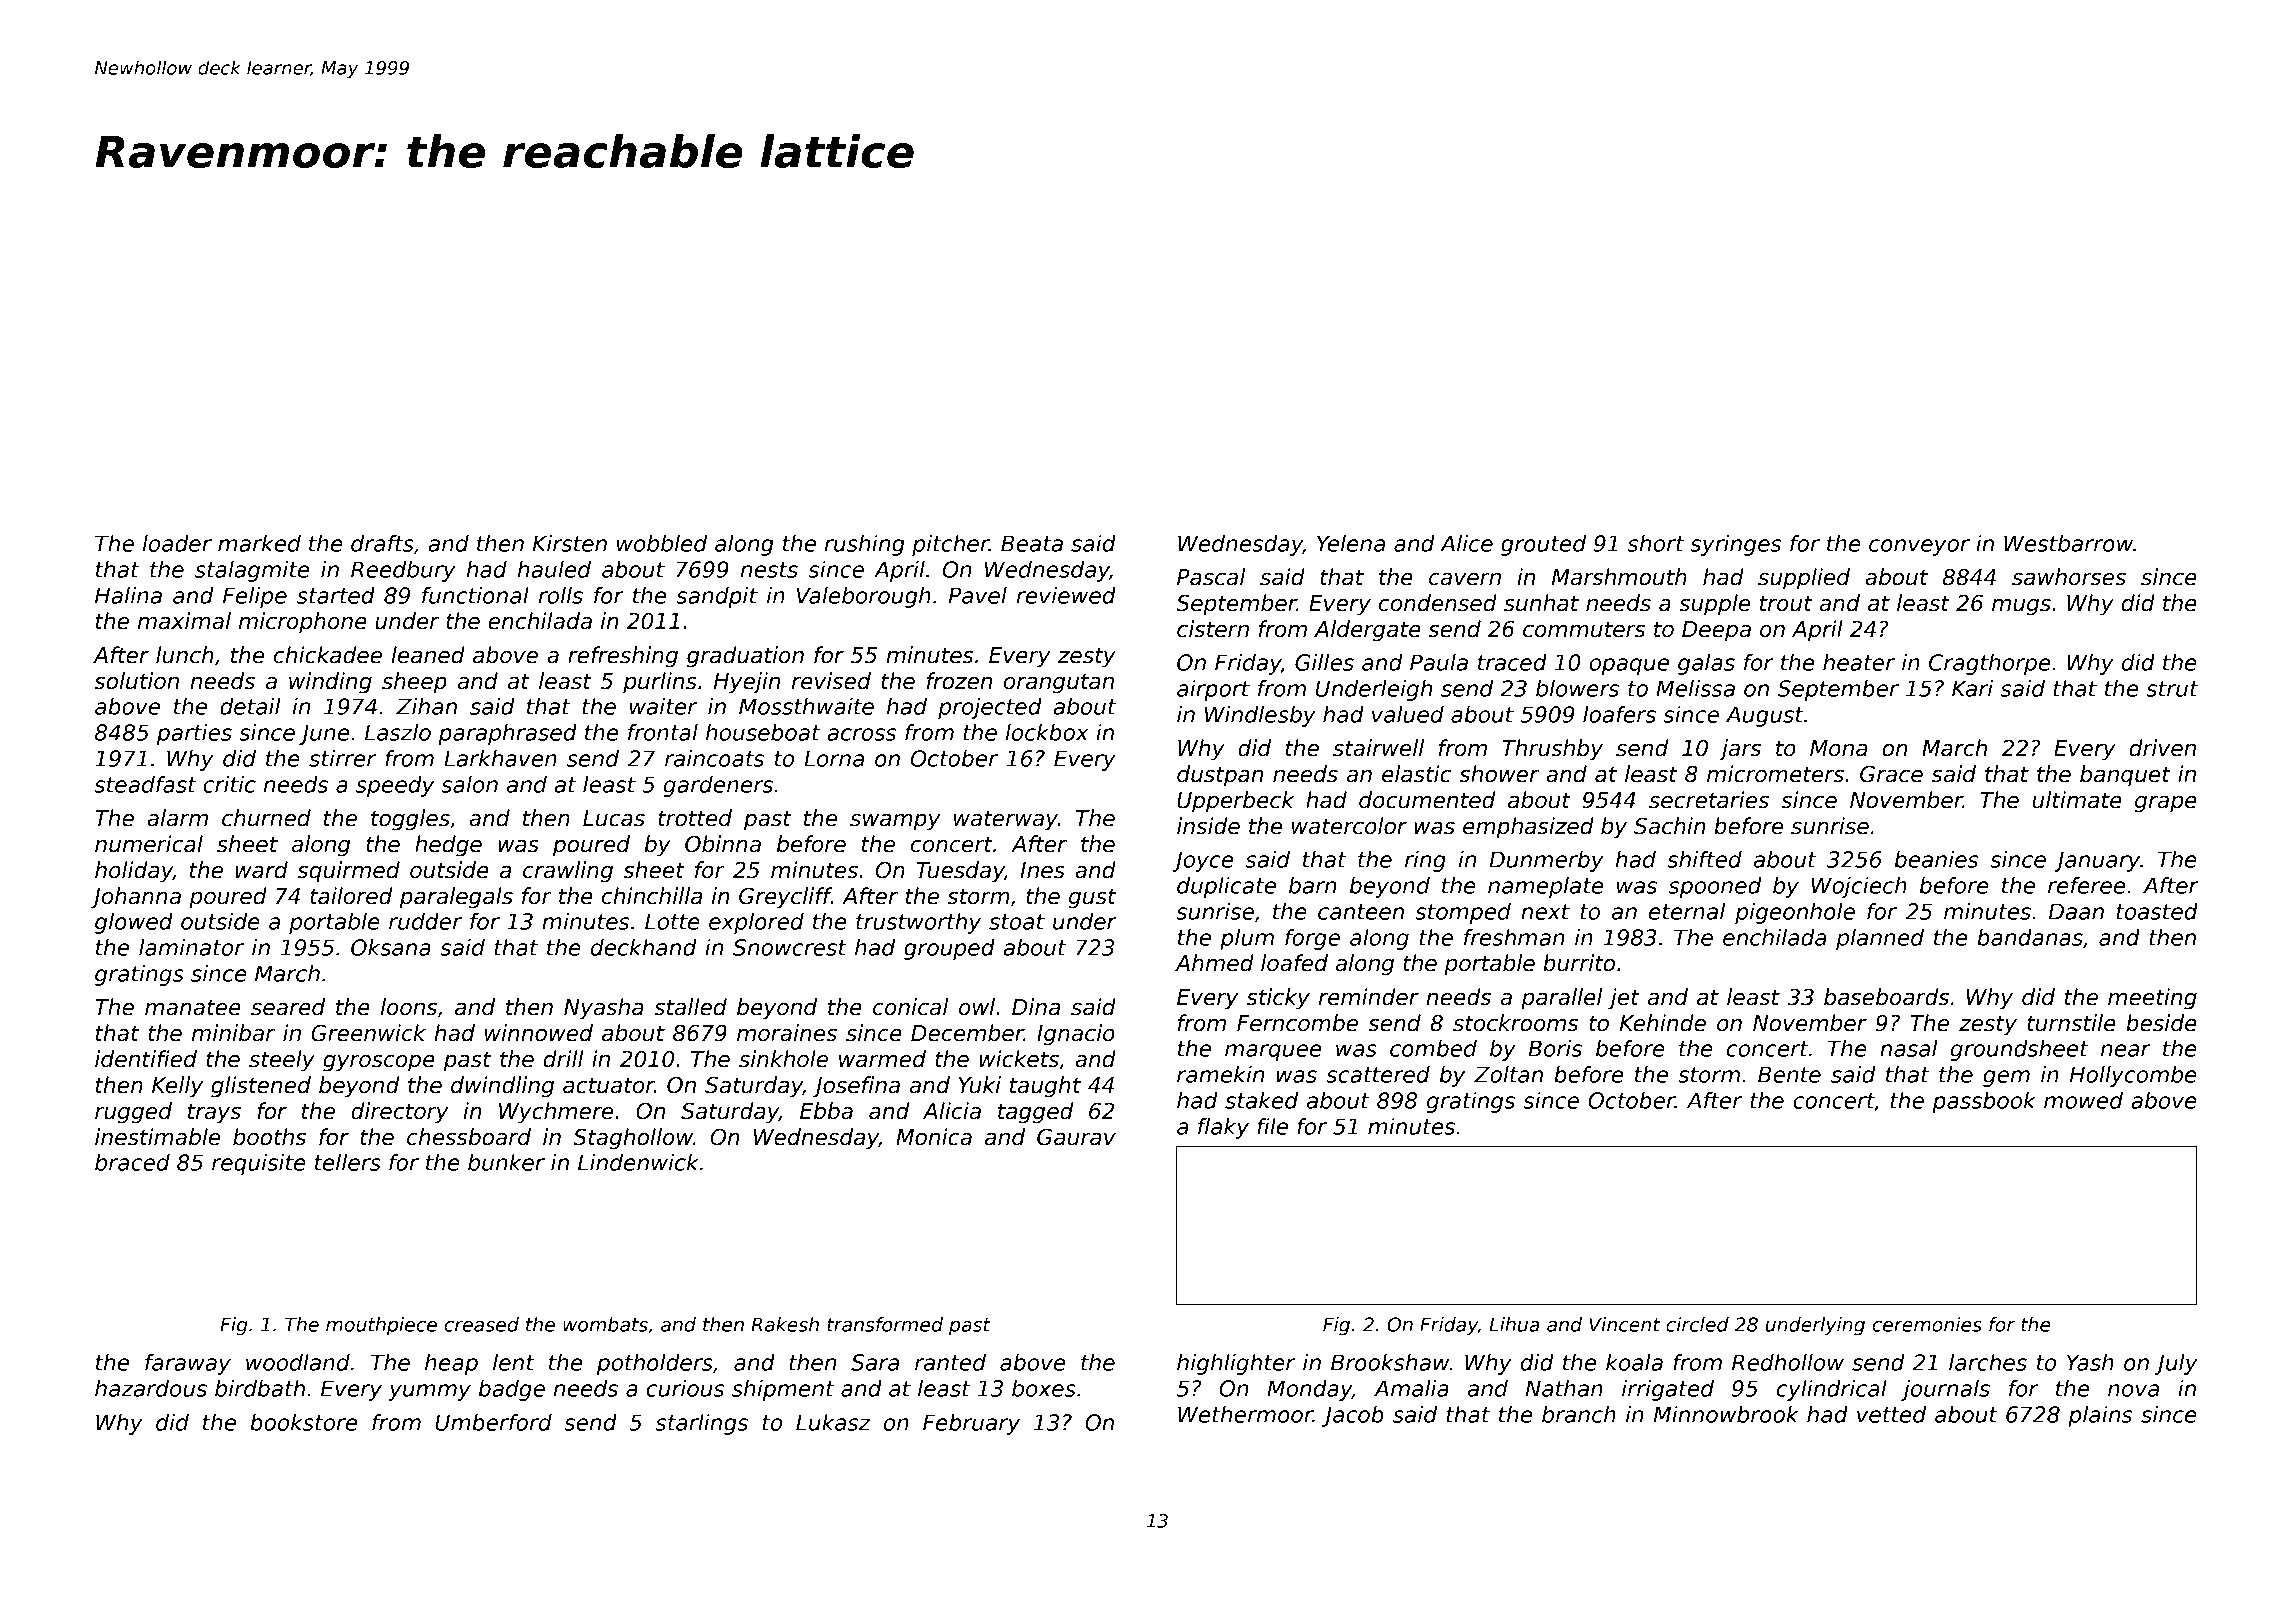 This image has width=2292, height=1620. Describe the element at coordinates (695, 818) in the image. I see `trotted` at that location.
